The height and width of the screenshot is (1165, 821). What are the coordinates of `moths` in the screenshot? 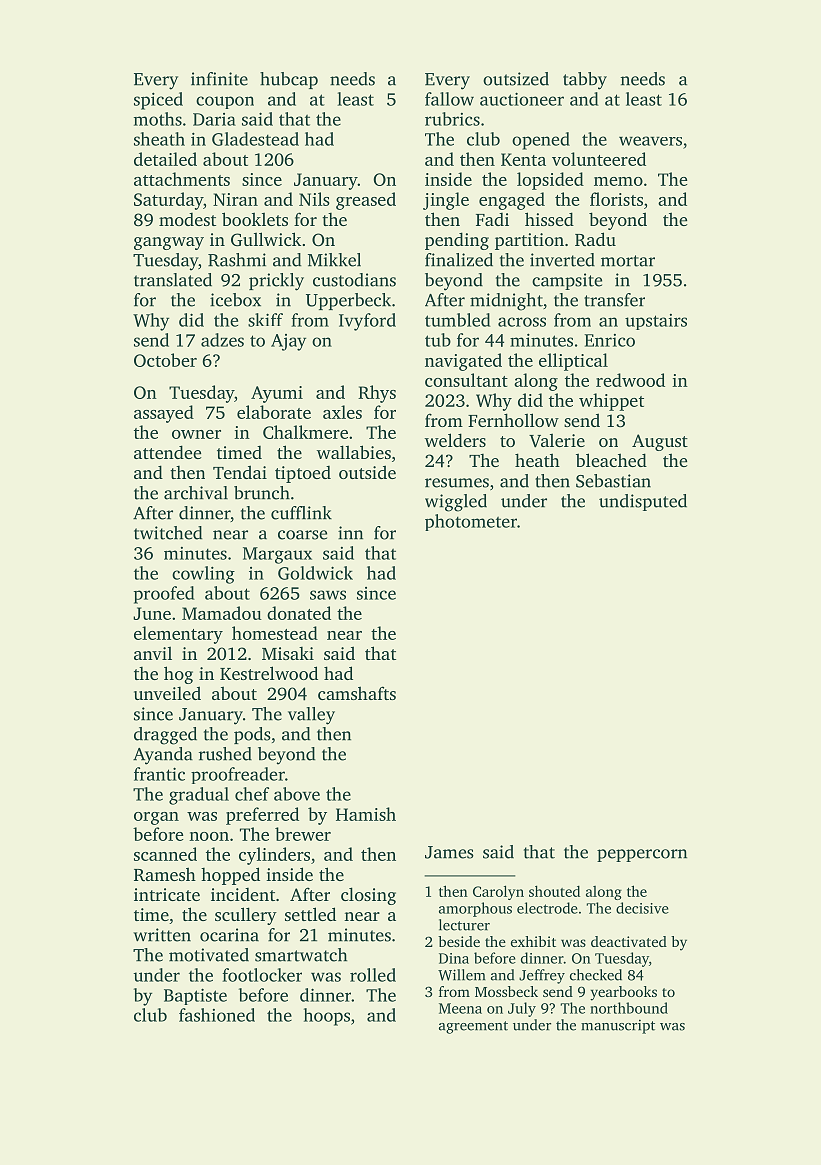 It's located at (158, 119).
